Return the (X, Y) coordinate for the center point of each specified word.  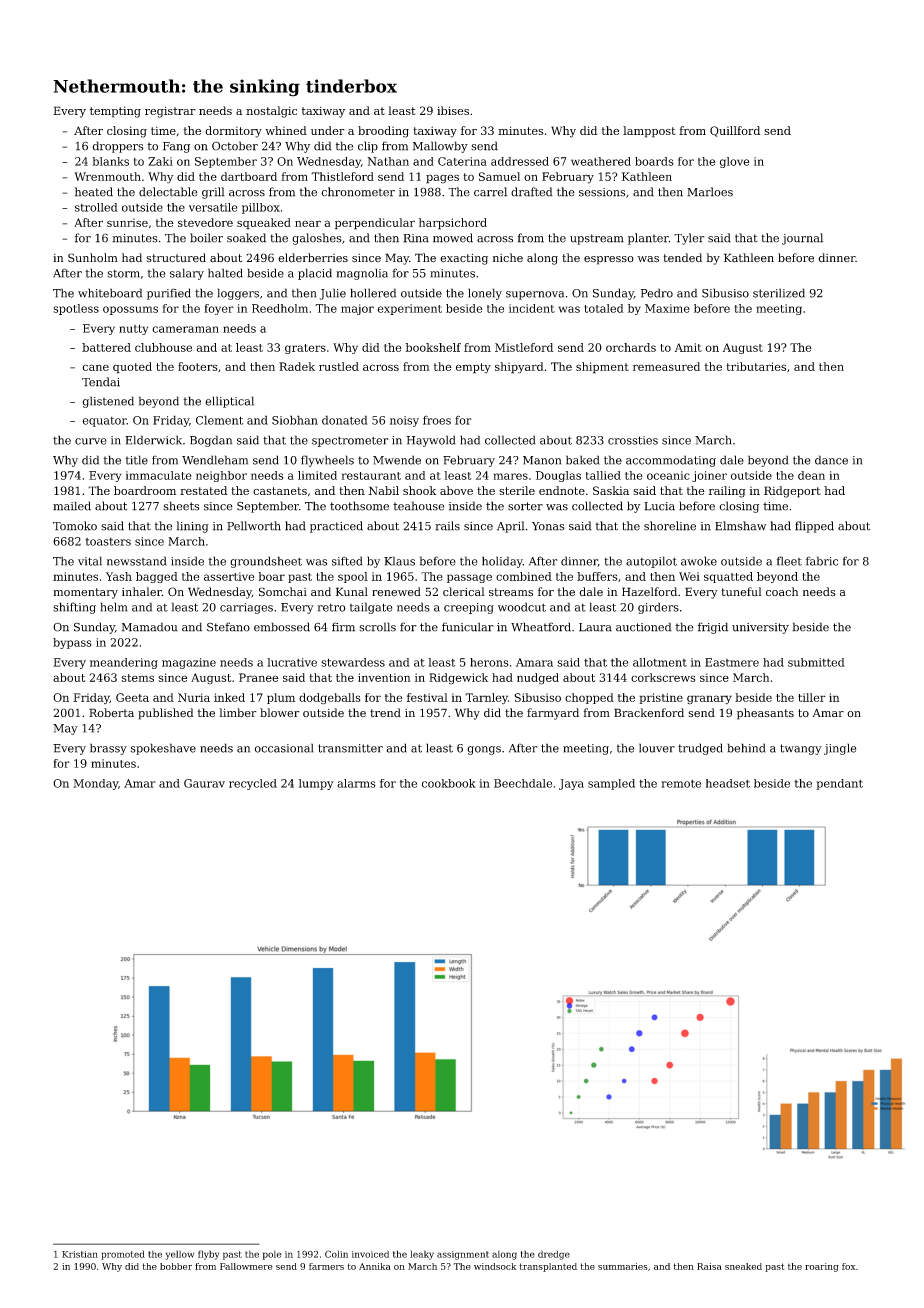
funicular (467, 627)
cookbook (449, 783)
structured (176, 258)
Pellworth (254, 526)
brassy (108, 749)
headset (728, 783)
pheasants (765, 714)
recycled (253, 784)
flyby (208, 1255)
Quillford (735, 131)
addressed (520, 161)
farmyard (553, 714)
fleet (789, 561)
